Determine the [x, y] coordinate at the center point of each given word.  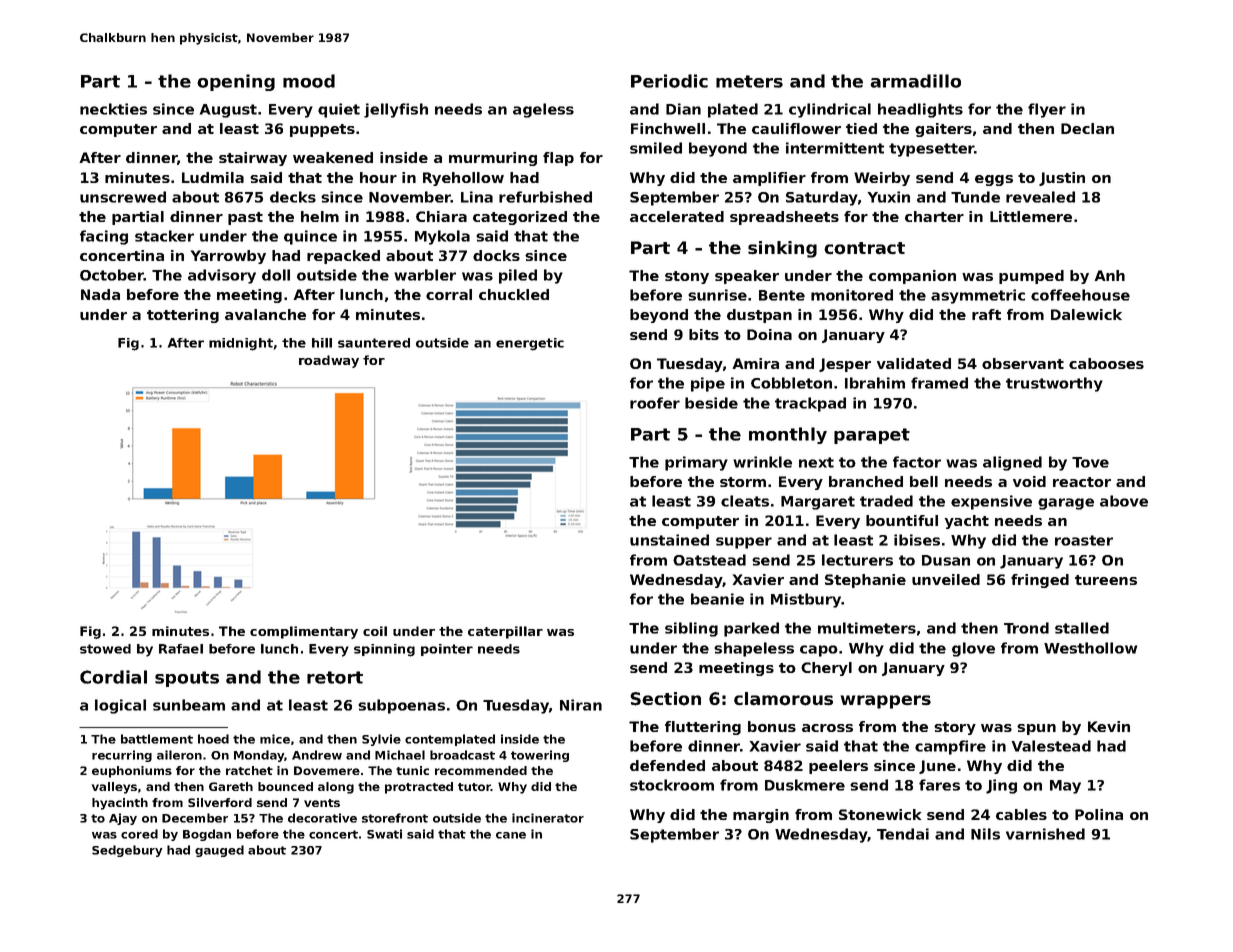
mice [275, 739]
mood [309, 81]
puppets [322, 130]
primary [696, 463]
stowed [105, 649]
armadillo [915, 81]
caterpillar [505, 632]
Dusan [946, 560]
